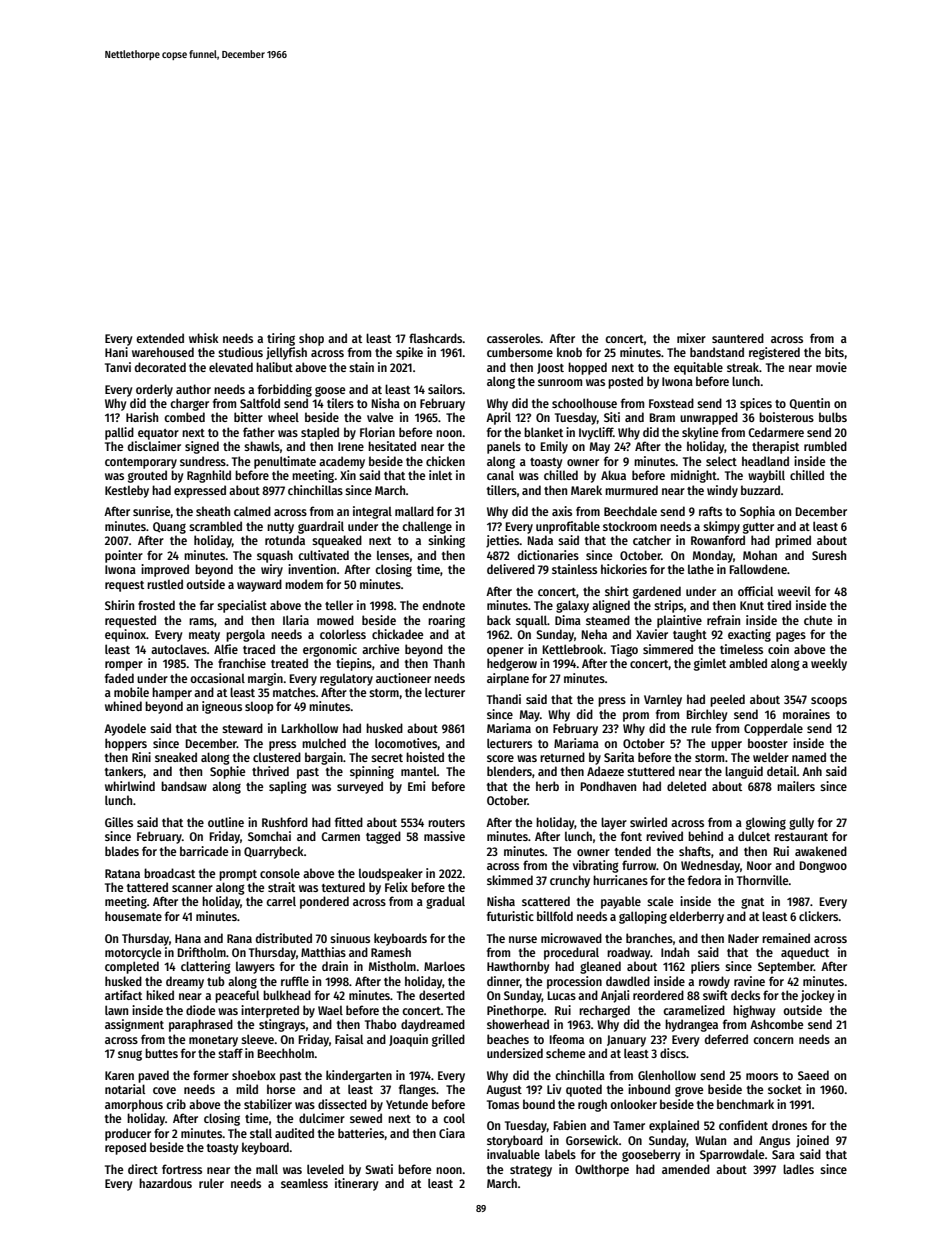 The image size is (952, 1233). I want to click on Hani, so click(116, 352).
